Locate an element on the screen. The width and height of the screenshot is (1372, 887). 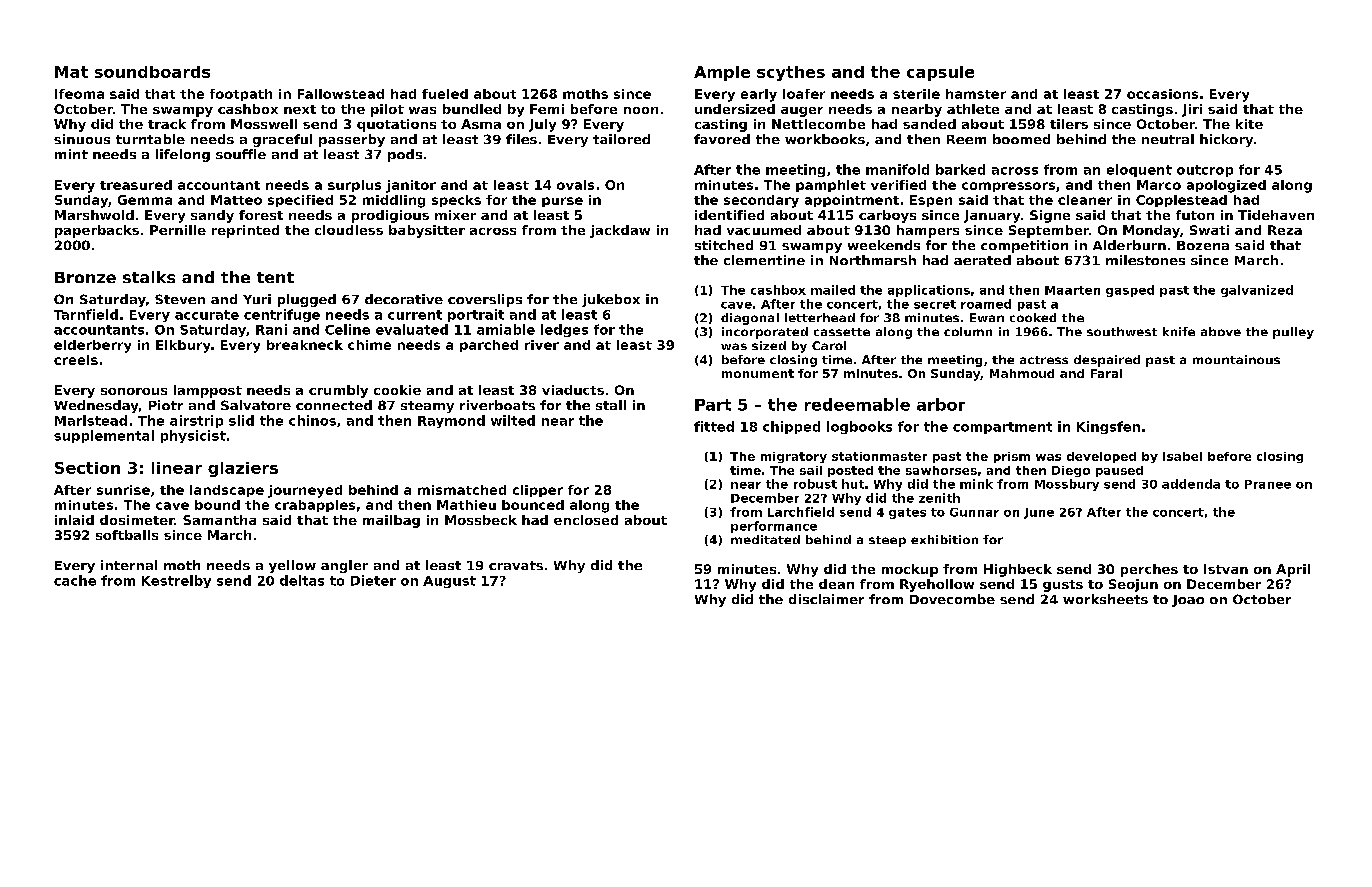
sinuous is located at coordinates (82, 139).
